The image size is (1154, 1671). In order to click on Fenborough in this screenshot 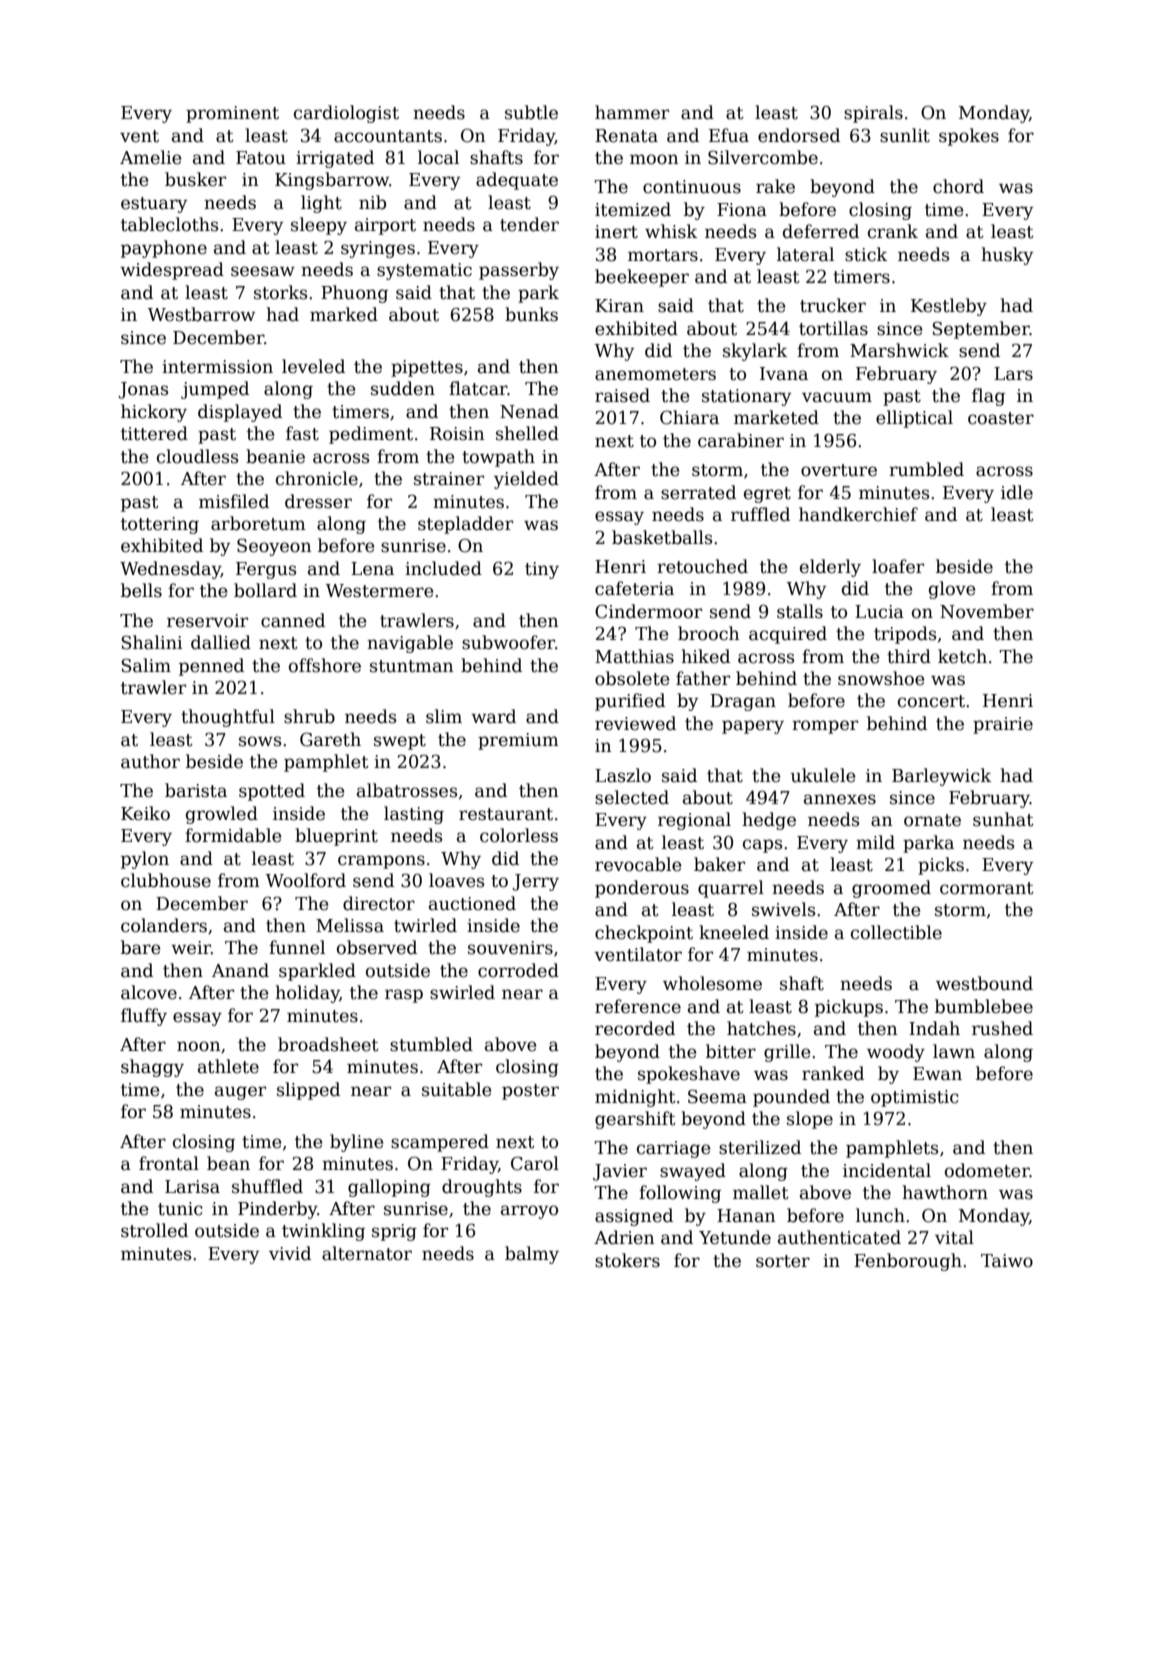, I will do `click(908, 1262)`.
